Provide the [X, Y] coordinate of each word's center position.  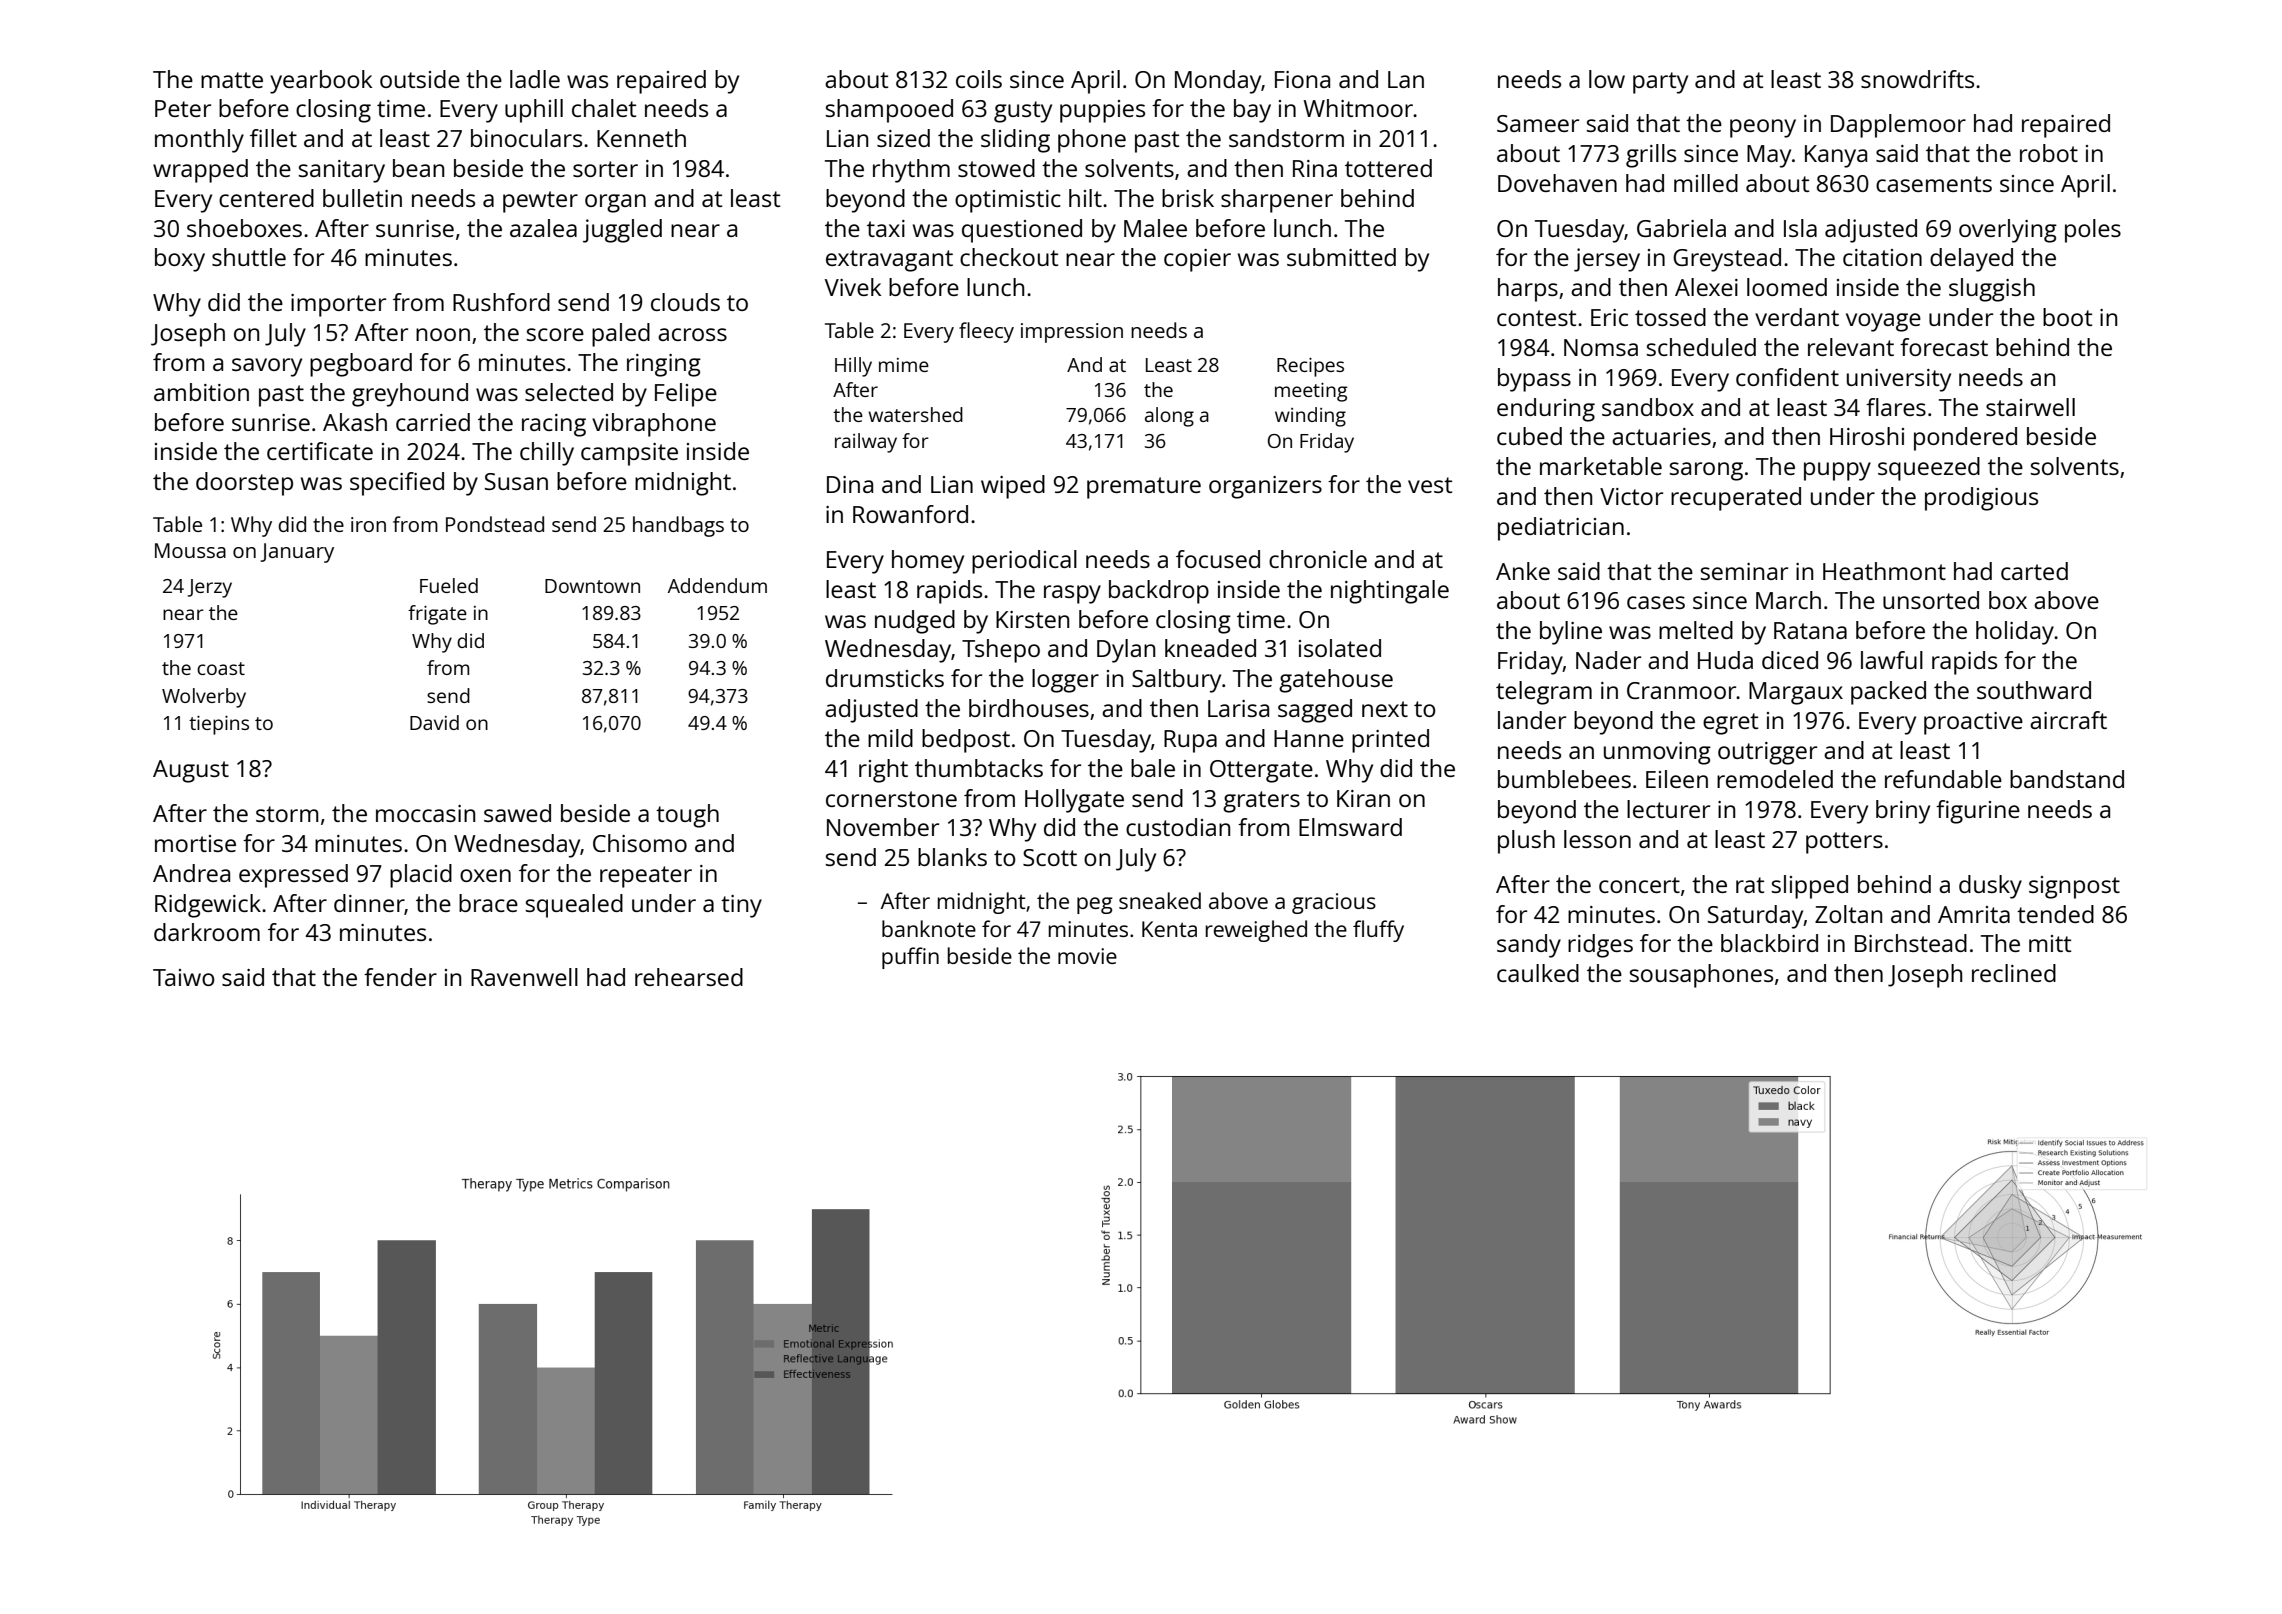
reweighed [1256, 931]
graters [1261, 802]
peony [1763, 128]
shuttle [249, 257]
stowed [996, 168]
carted [2034, 571]
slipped [1810, 887]
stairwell [2030, 407]
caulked [1538, 973]
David [434, 722]
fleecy [986, 332]
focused [1218, 559]
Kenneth [641, 138]
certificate [320, 451]
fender [400, 977]
